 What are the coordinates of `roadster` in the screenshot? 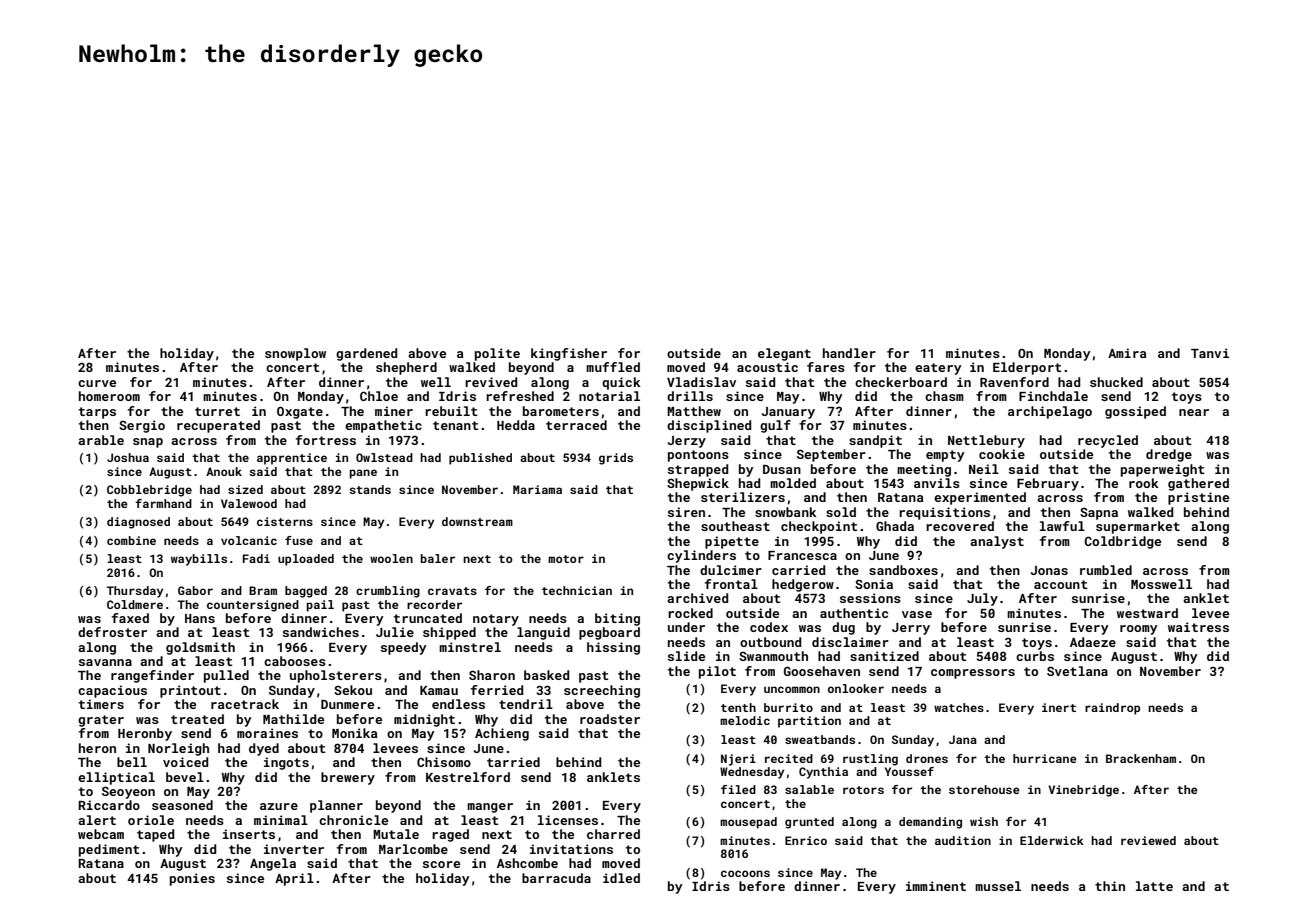 It's located at (610, 719).
